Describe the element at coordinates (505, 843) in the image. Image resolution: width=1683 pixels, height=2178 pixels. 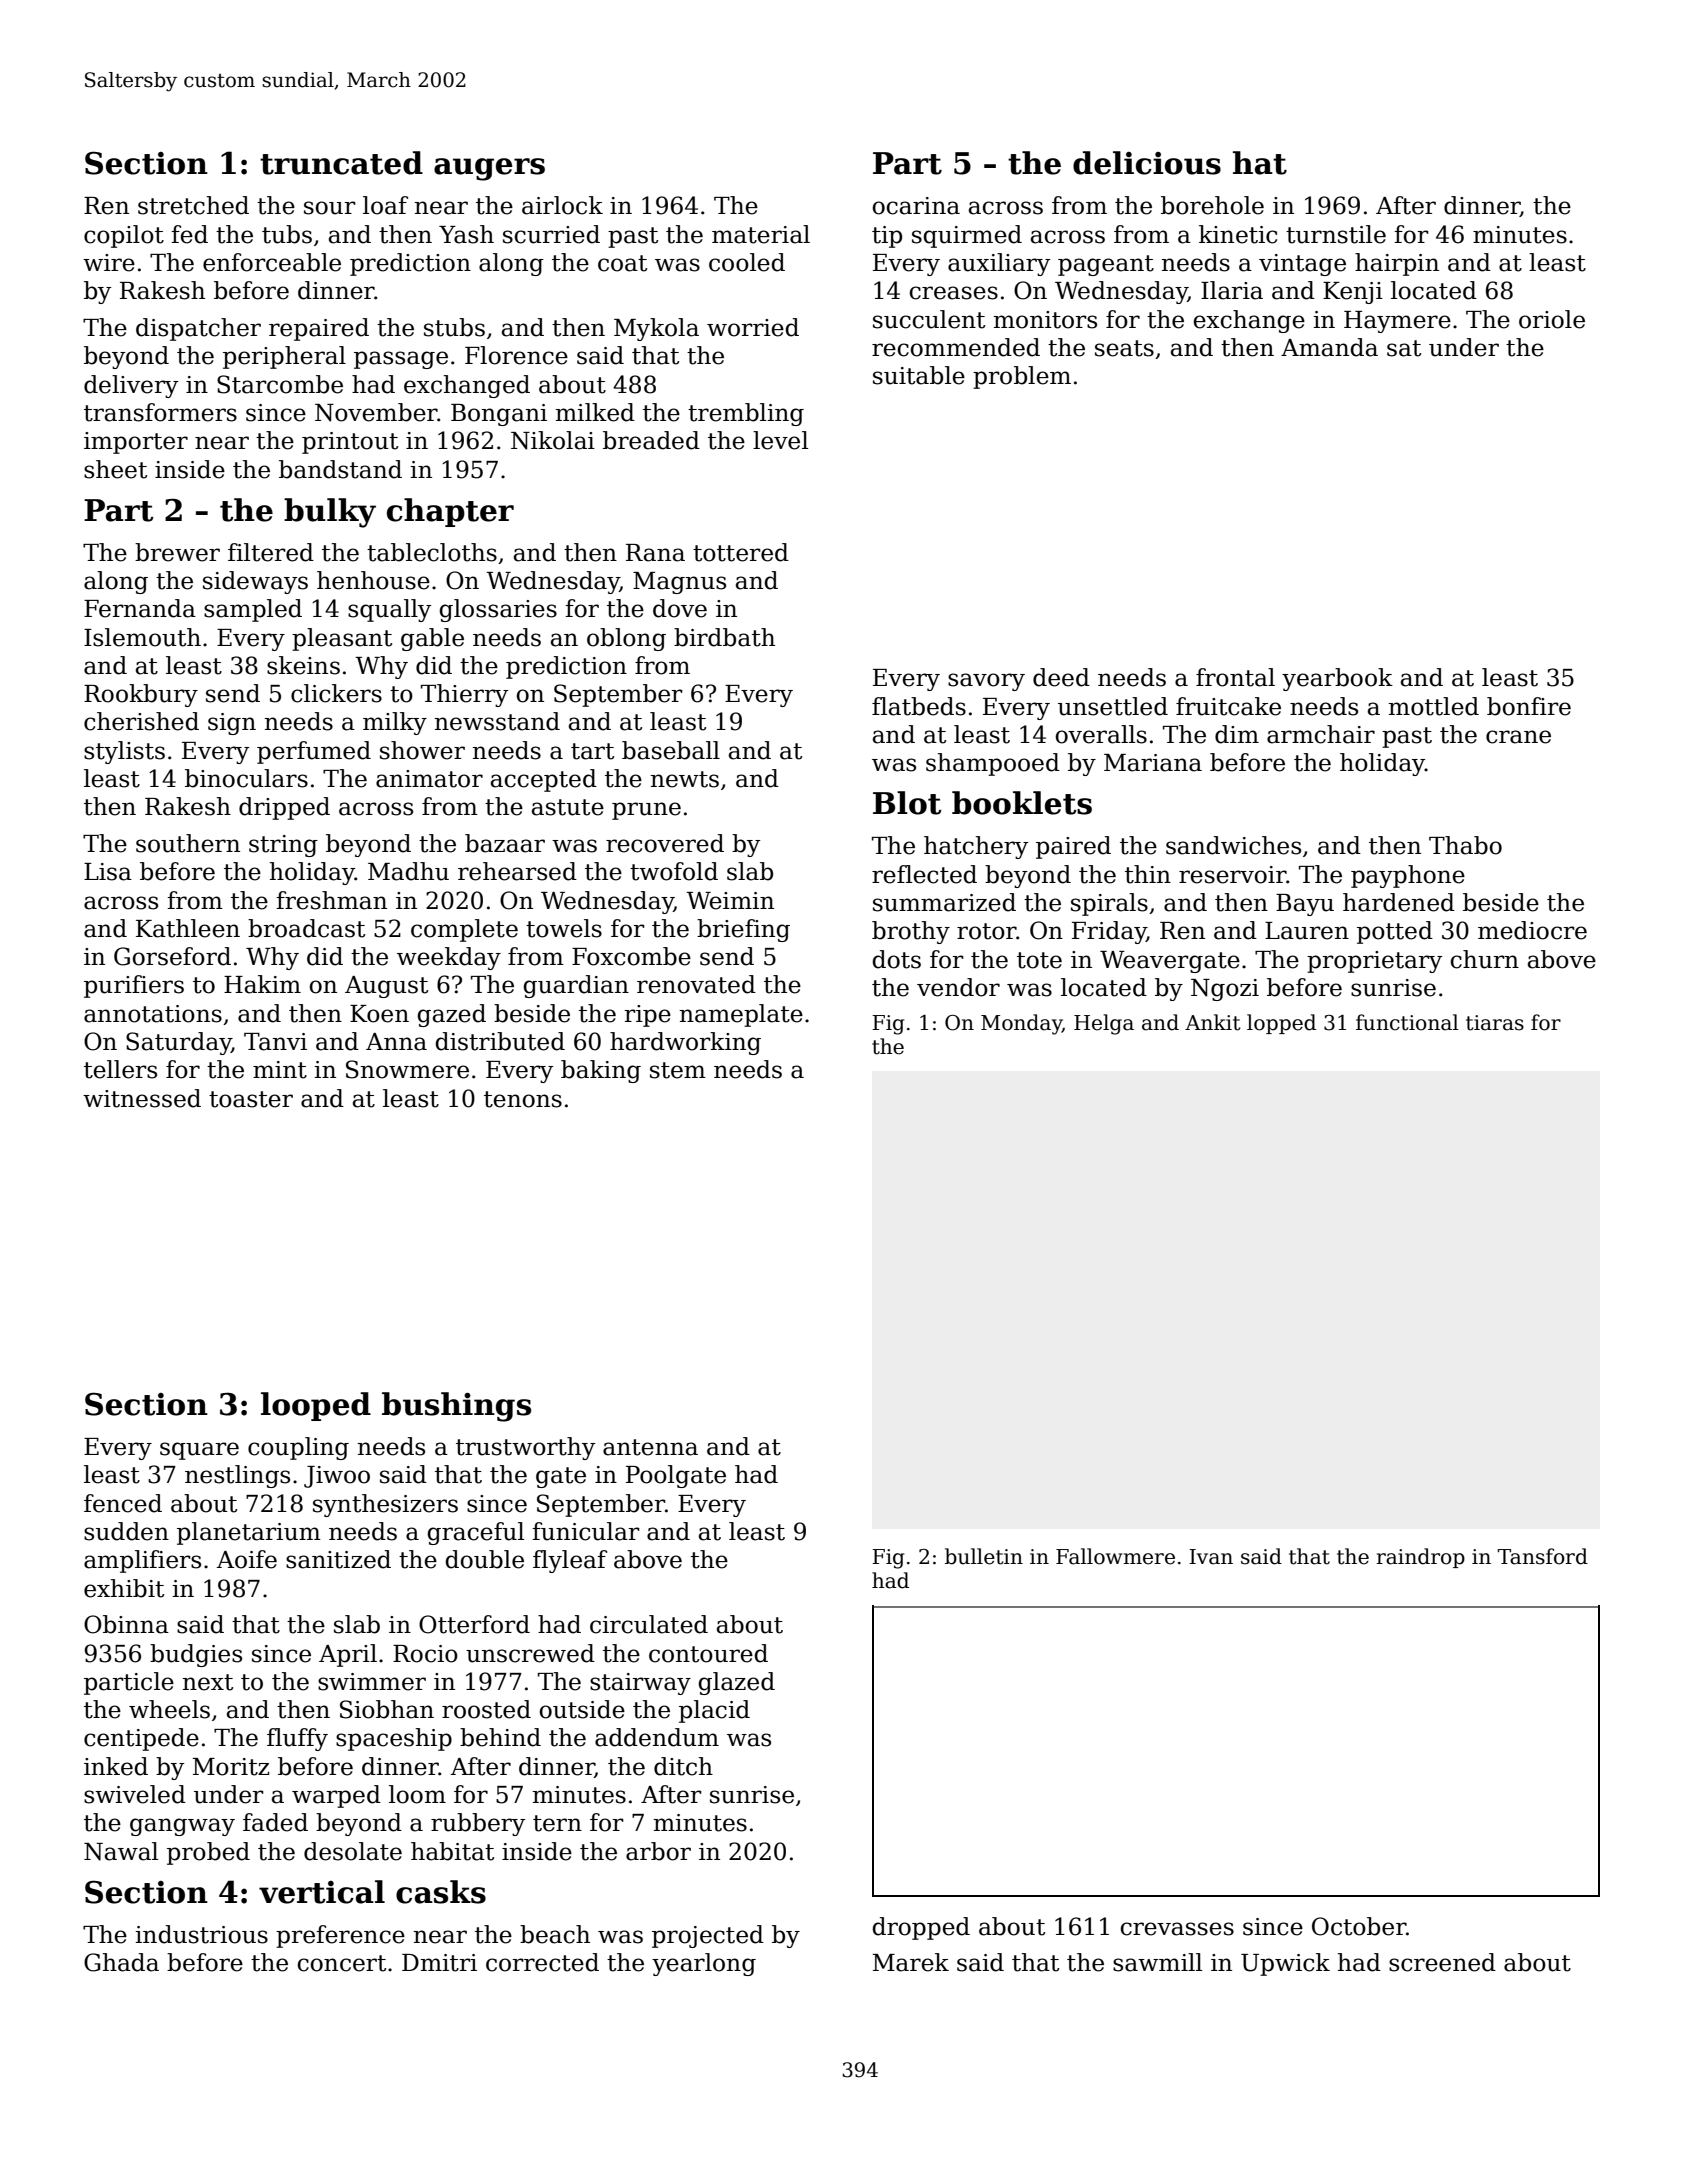
I see `bazaar` at that location.
